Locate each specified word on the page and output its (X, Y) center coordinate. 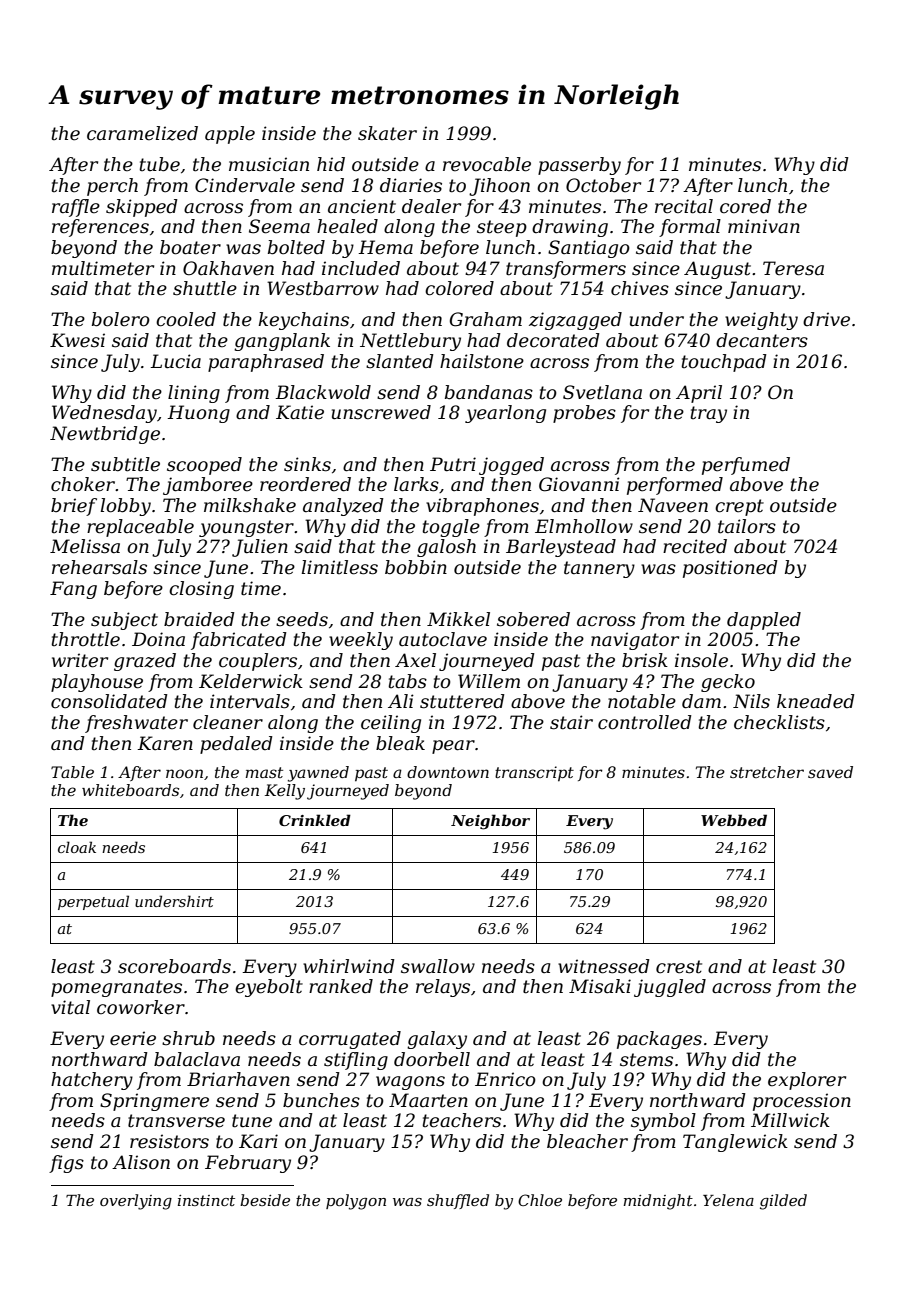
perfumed (746, 466)
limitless (340, 567)
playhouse (97, 683)
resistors (169, 1141)
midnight (658, 1202)
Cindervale (245, 185)
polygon (356, 1202)
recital (684, 206)
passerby (579, 166)
